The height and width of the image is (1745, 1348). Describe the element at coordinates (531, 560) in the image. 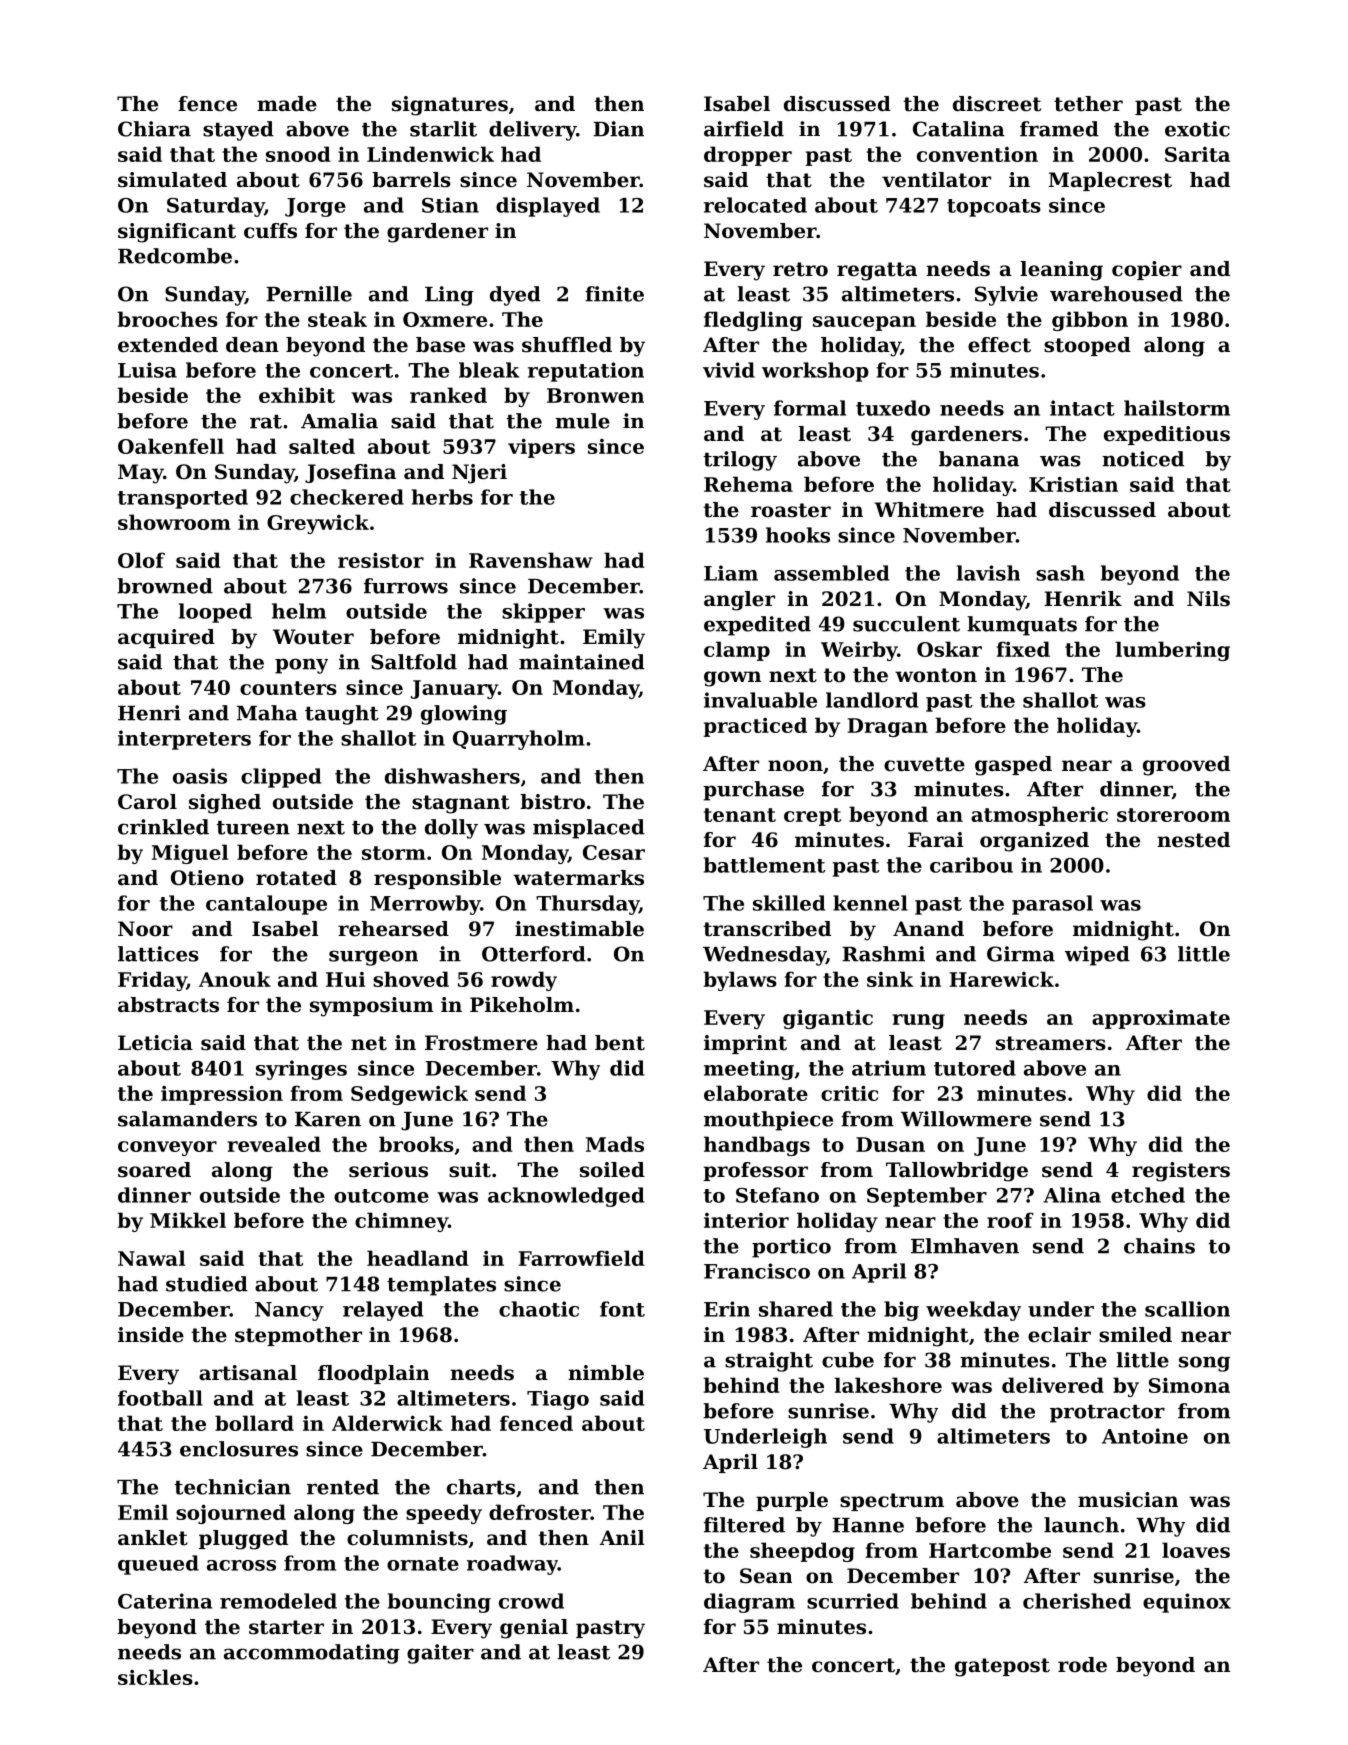

I see `Ravenshaw` at that location.
